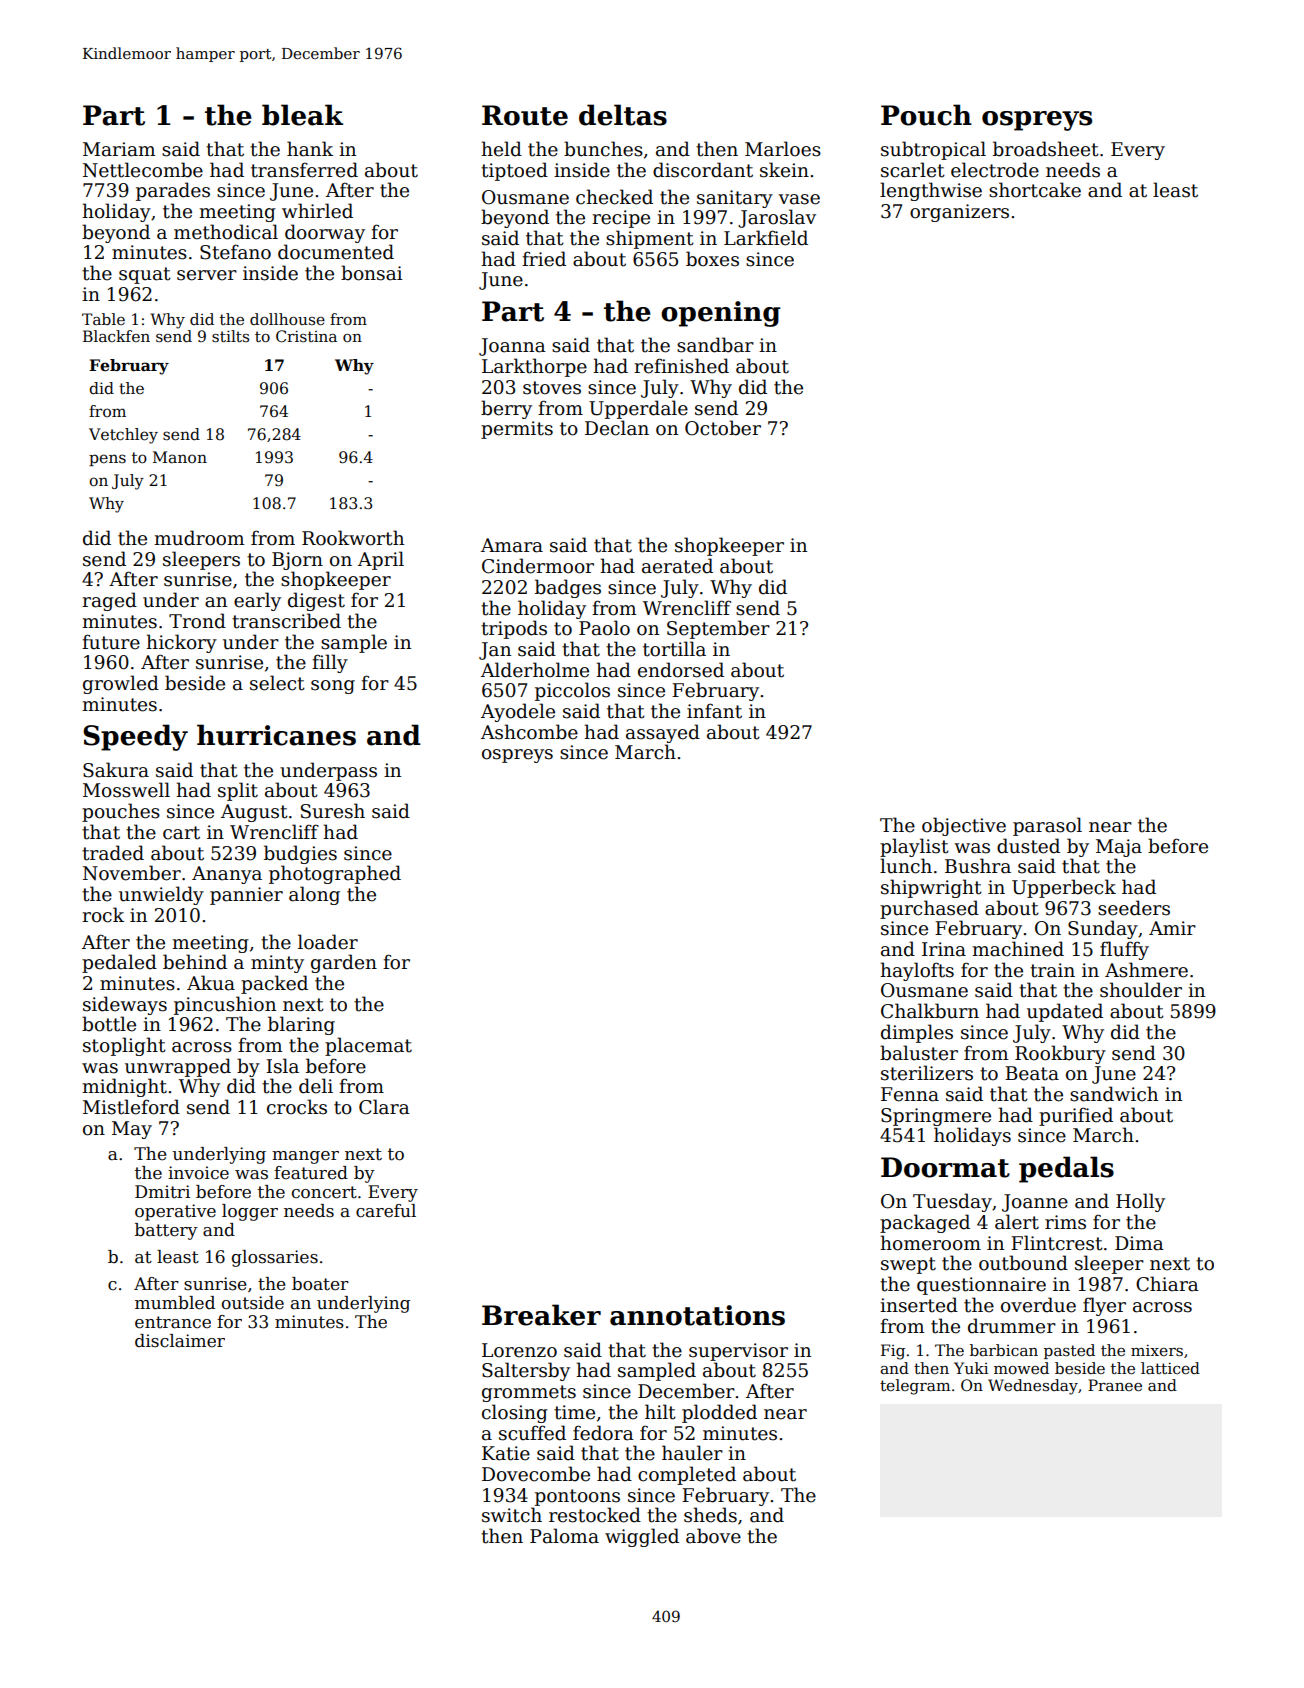 The width and height of the screenshot is (1304, 1688). Describe the element at coordinates (1047, 826) in the screenshot. I see `parasol` at that location.
